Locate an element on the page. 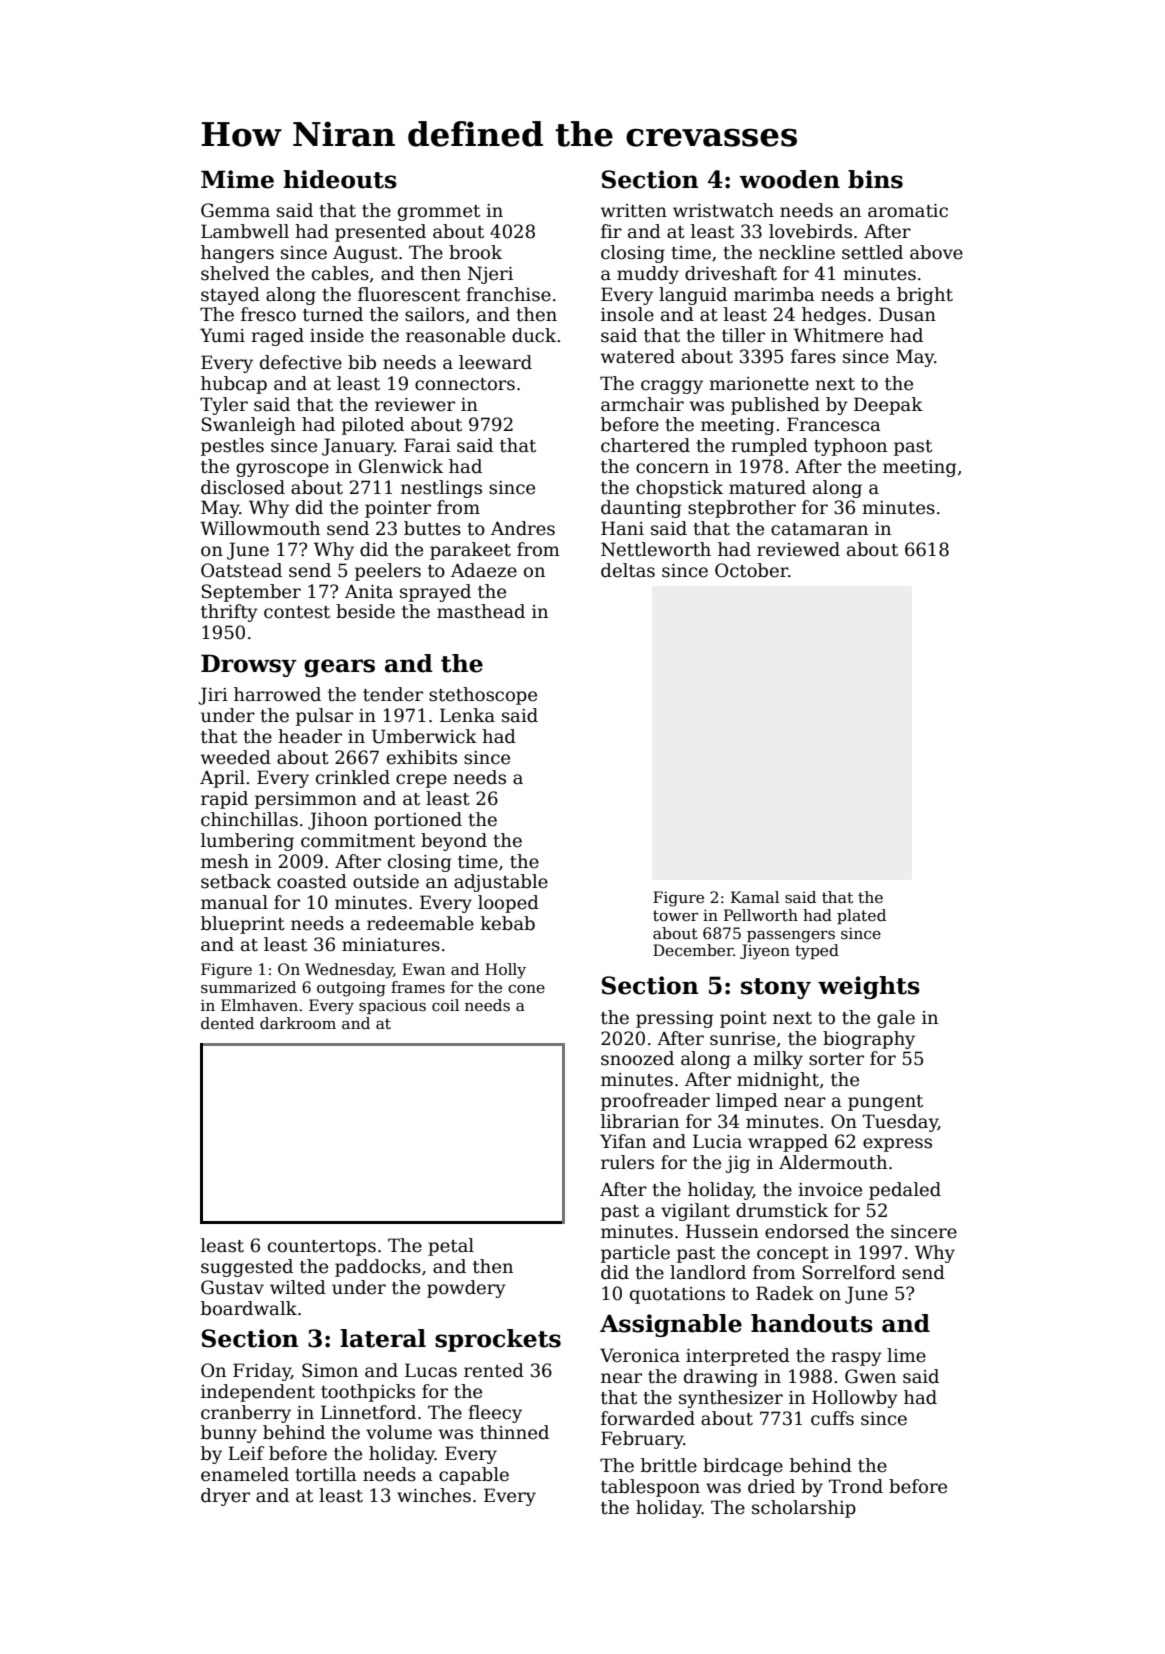  bins is located at coordinates (875, 179).
